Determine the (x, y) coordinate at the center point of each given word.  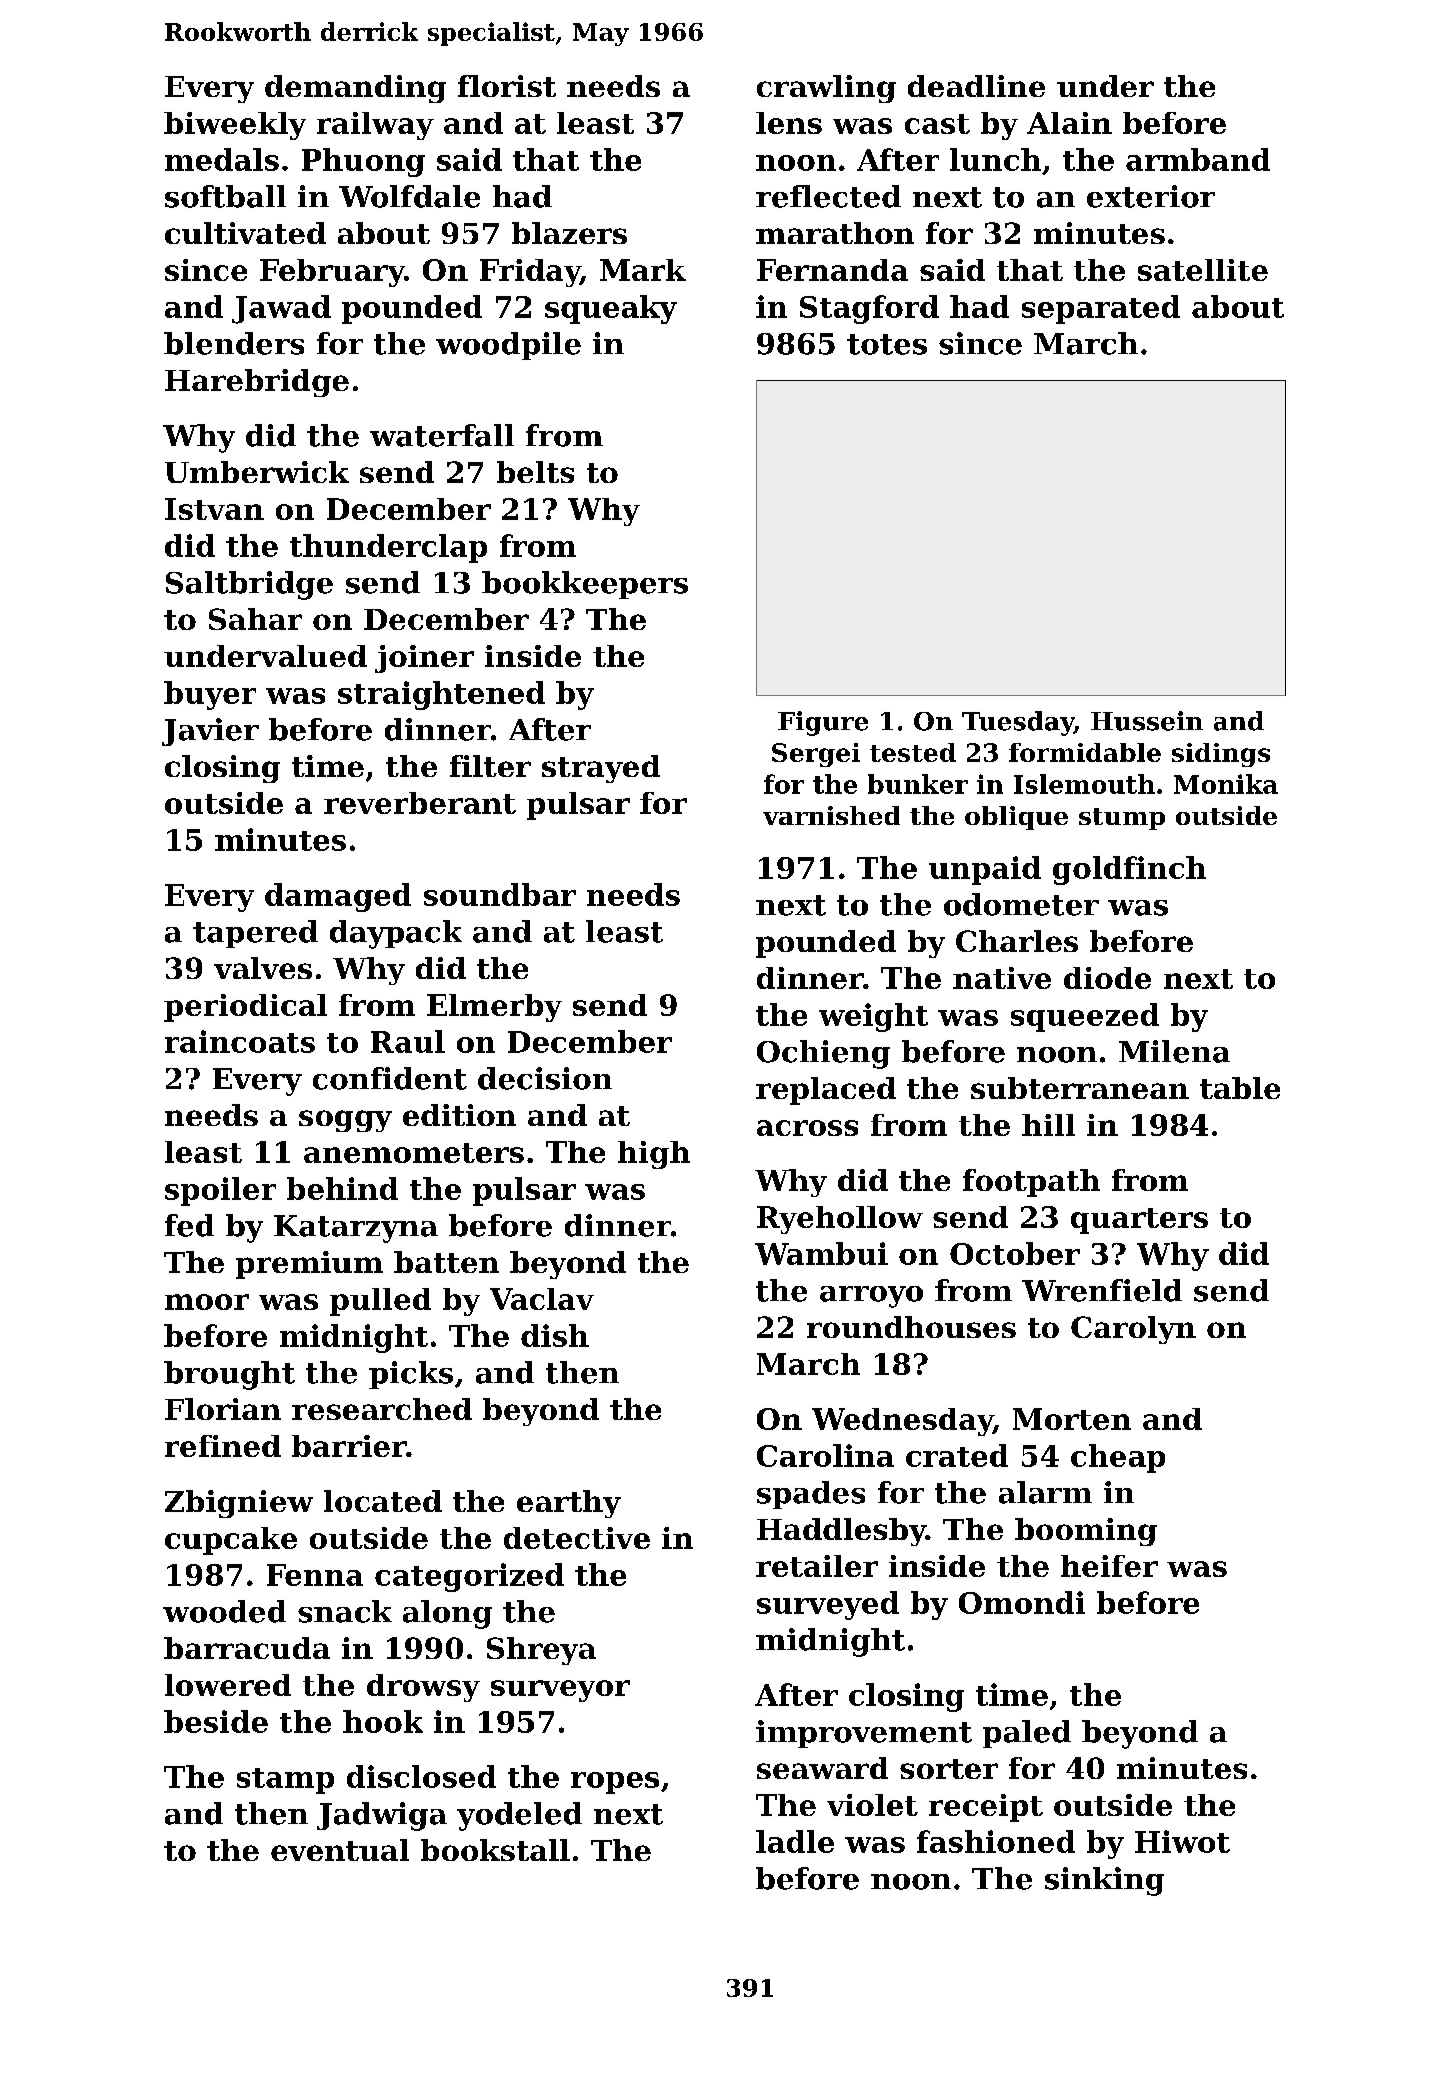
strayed (601, 769)
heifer (1109, 1566)
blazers (569, 233)
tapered (255, 934)
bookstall (495, 1850)
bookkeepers (585, 585)
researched (382, 1409)
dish (555, 1335)
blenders (234, 343)
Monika (1226, 784)
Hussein (1147, 721)
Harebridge (257, 383)
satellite (1203, 270)
